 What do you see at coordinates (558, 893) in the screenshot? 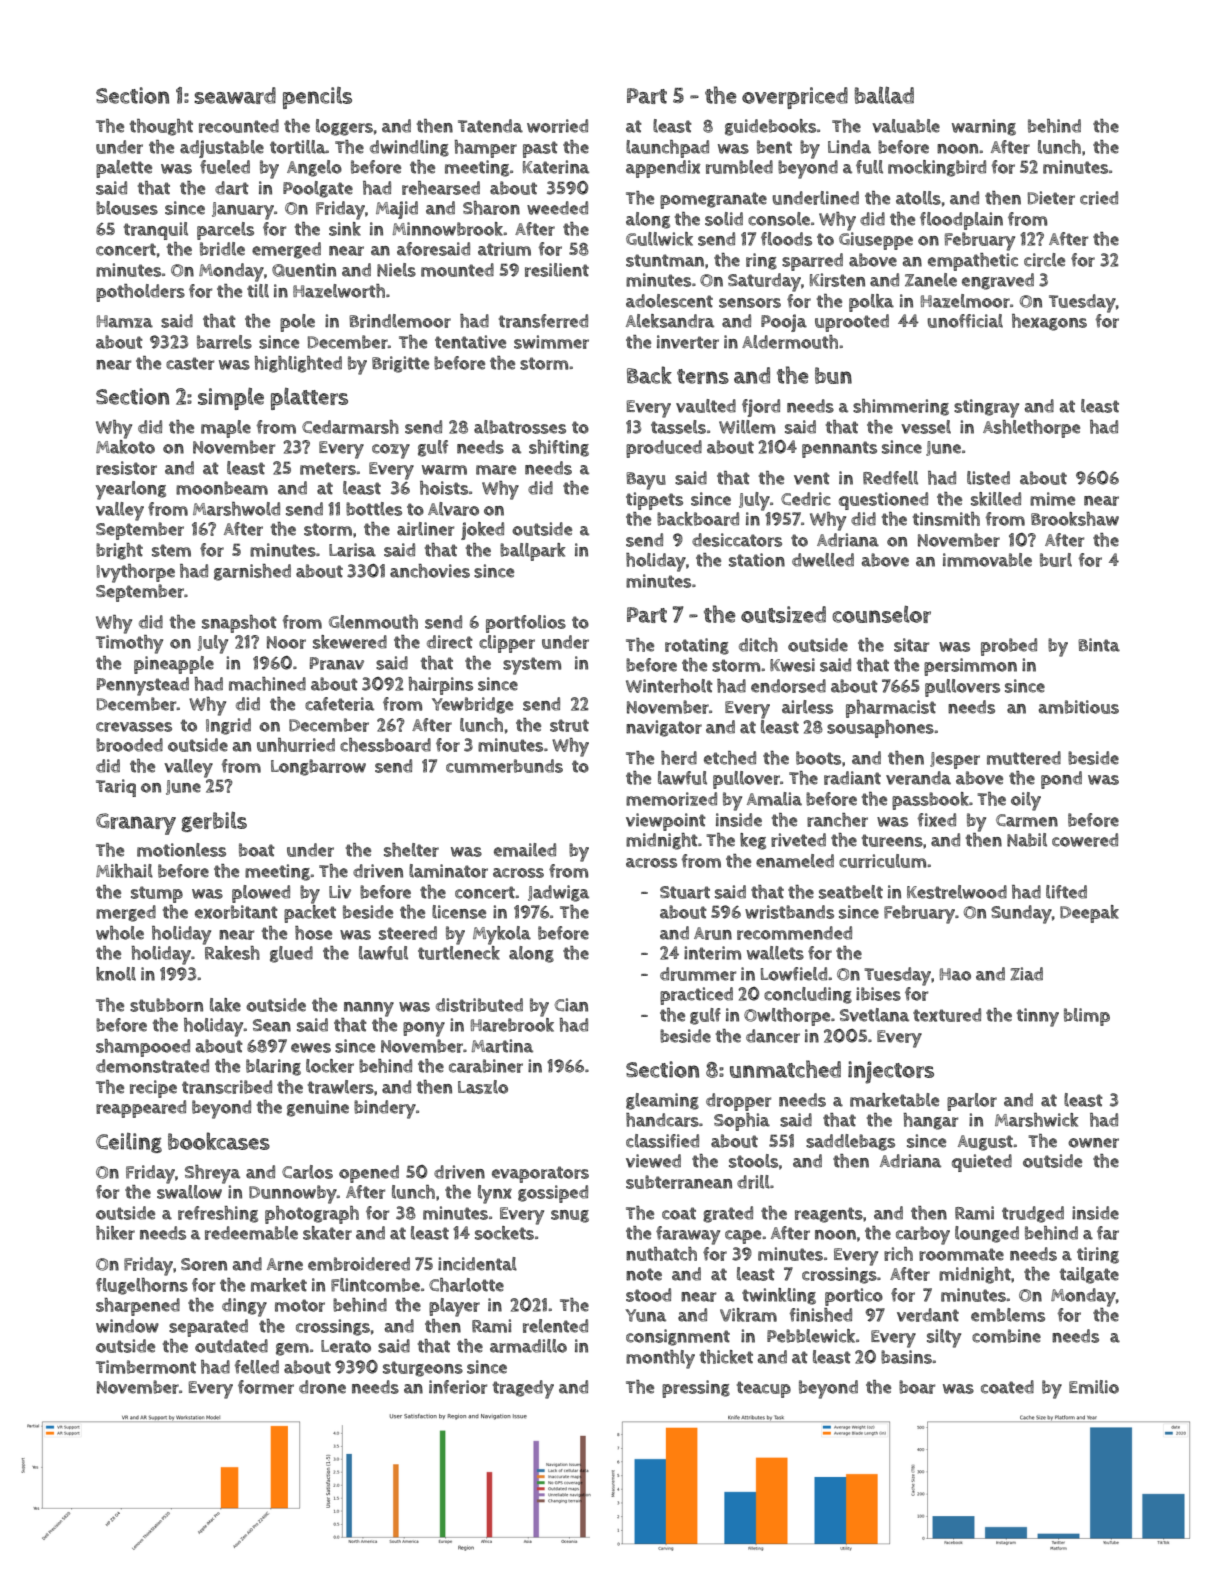
I see `Jadwiga` at bounding box center [558, 893].
